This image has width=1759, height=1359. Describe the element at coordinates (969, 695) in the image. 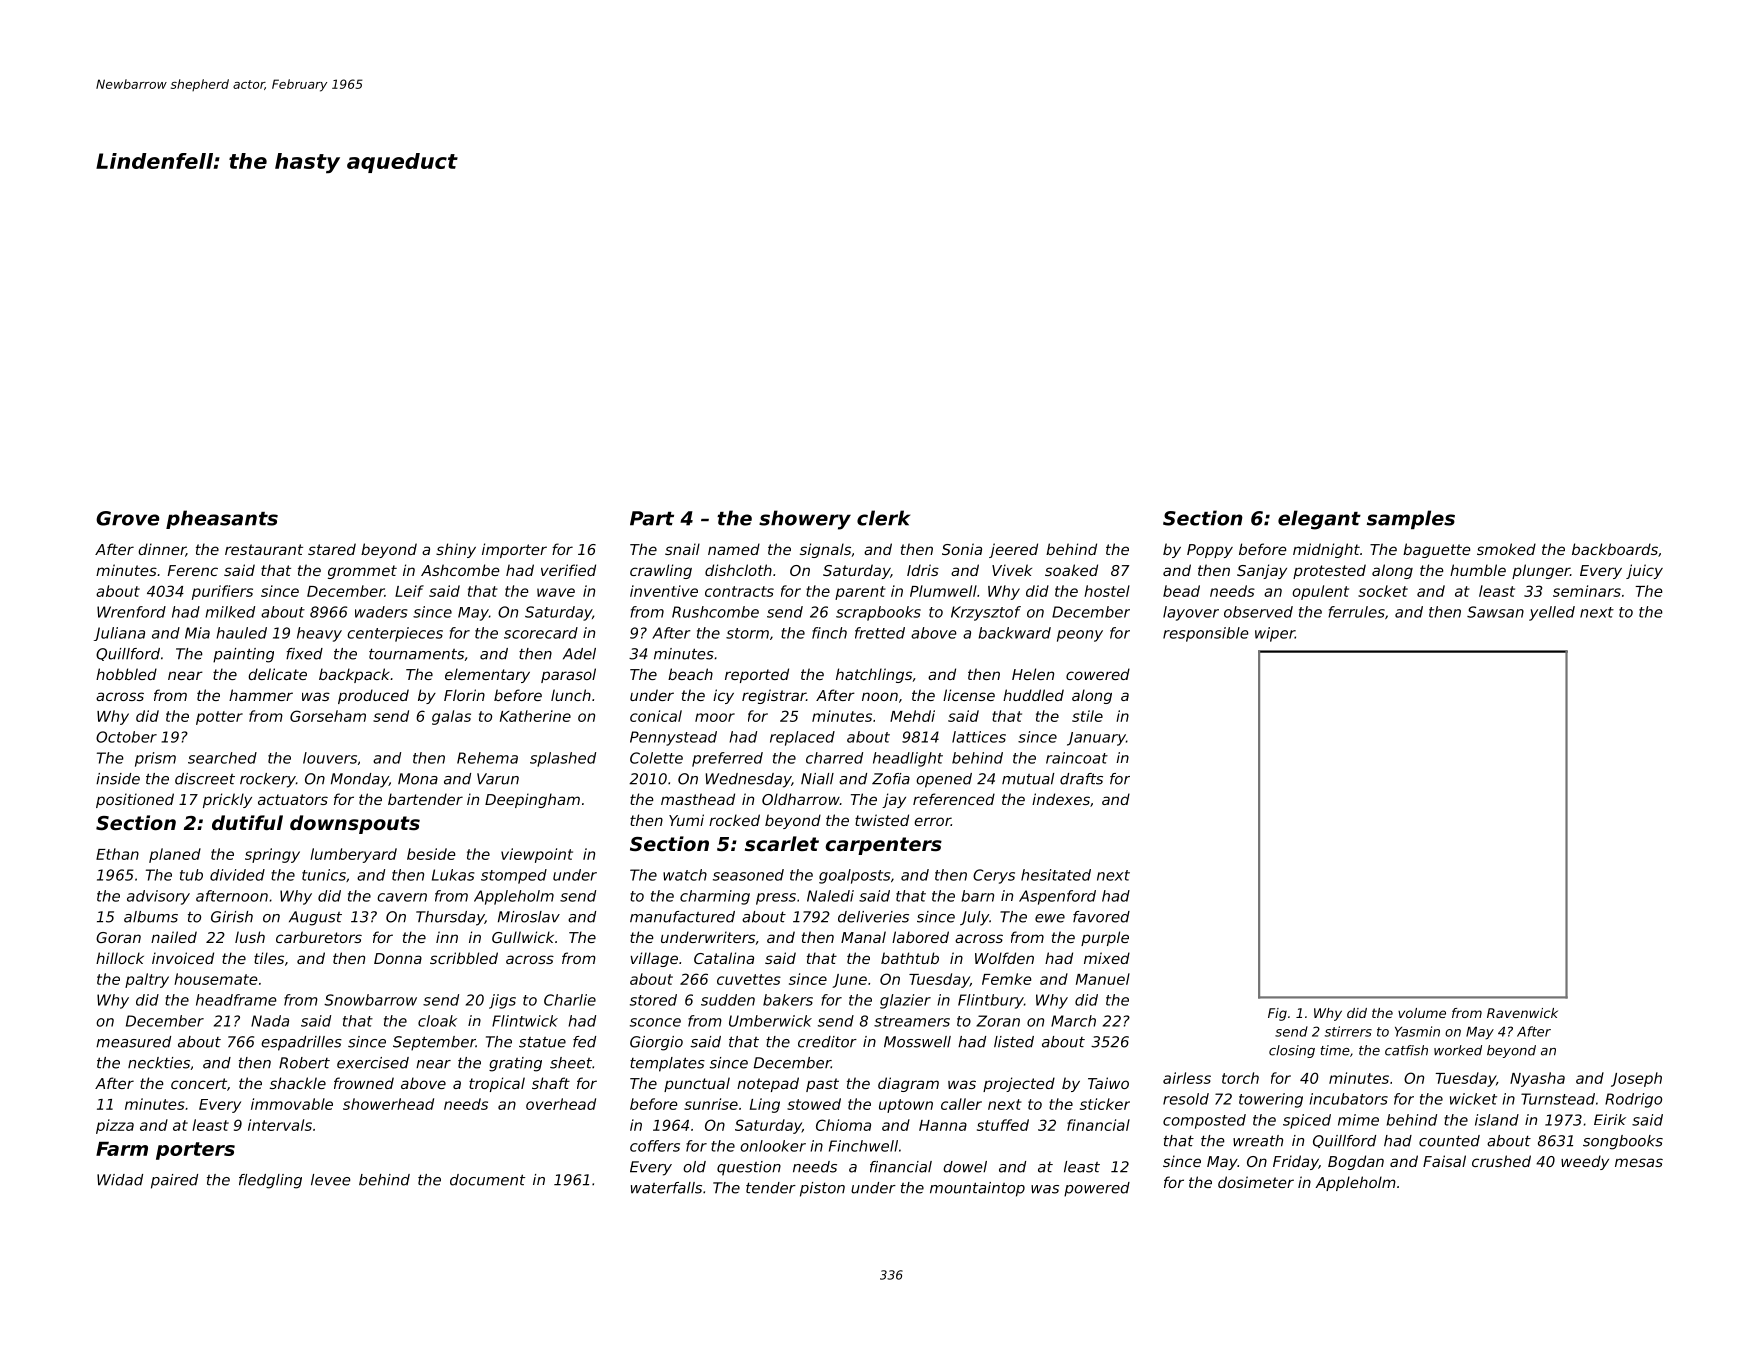

I see `license` at that location.
